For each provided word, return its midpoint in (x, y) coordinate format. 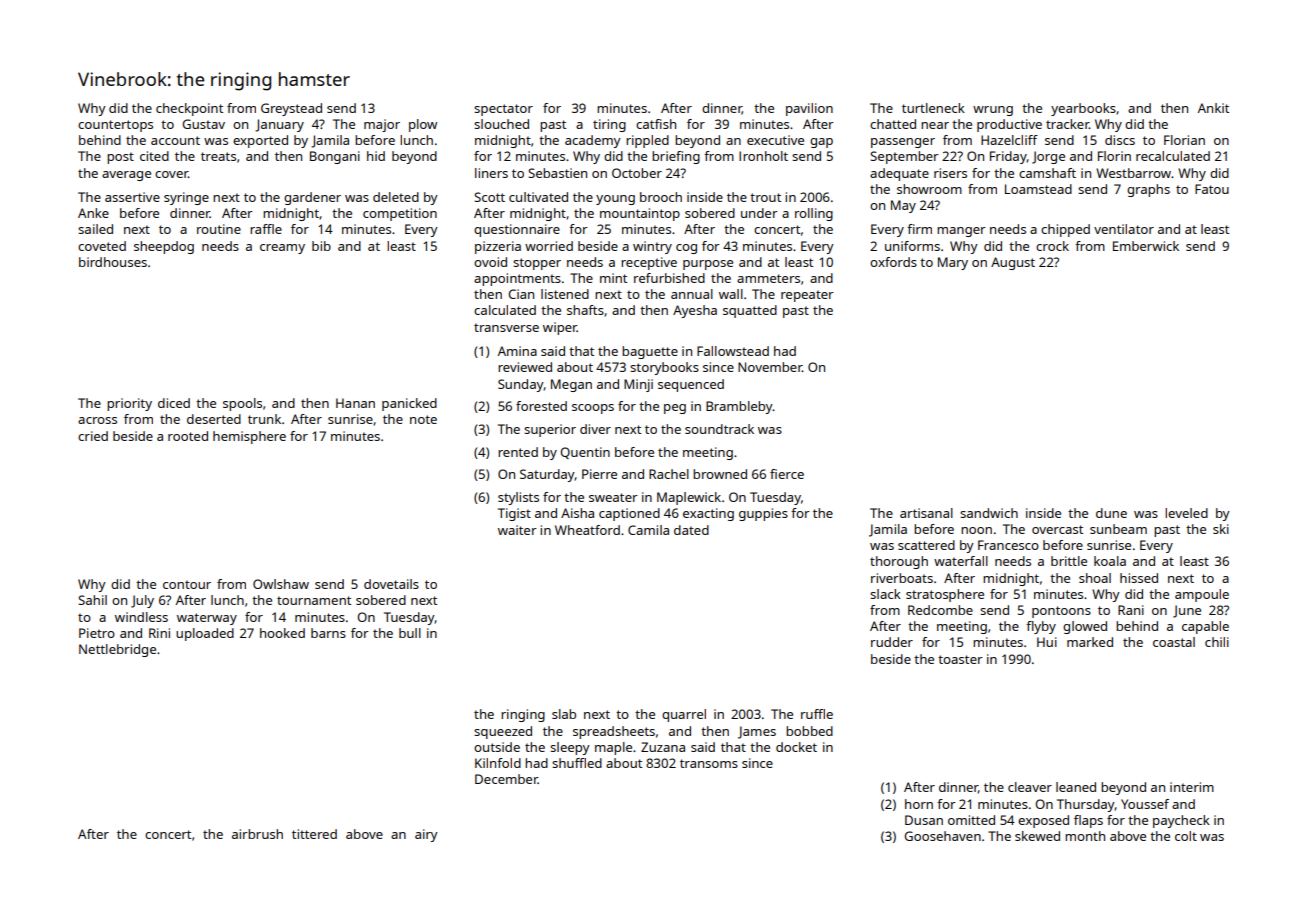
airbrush (257, 834)
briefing (676, 157)
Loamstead (1038, 189)
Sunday (521, 385)
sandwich (989, 513)
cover (171, 174)
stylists (518, 498)
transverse (506, 327)
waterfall (961, 561)
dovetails (391, 584)
